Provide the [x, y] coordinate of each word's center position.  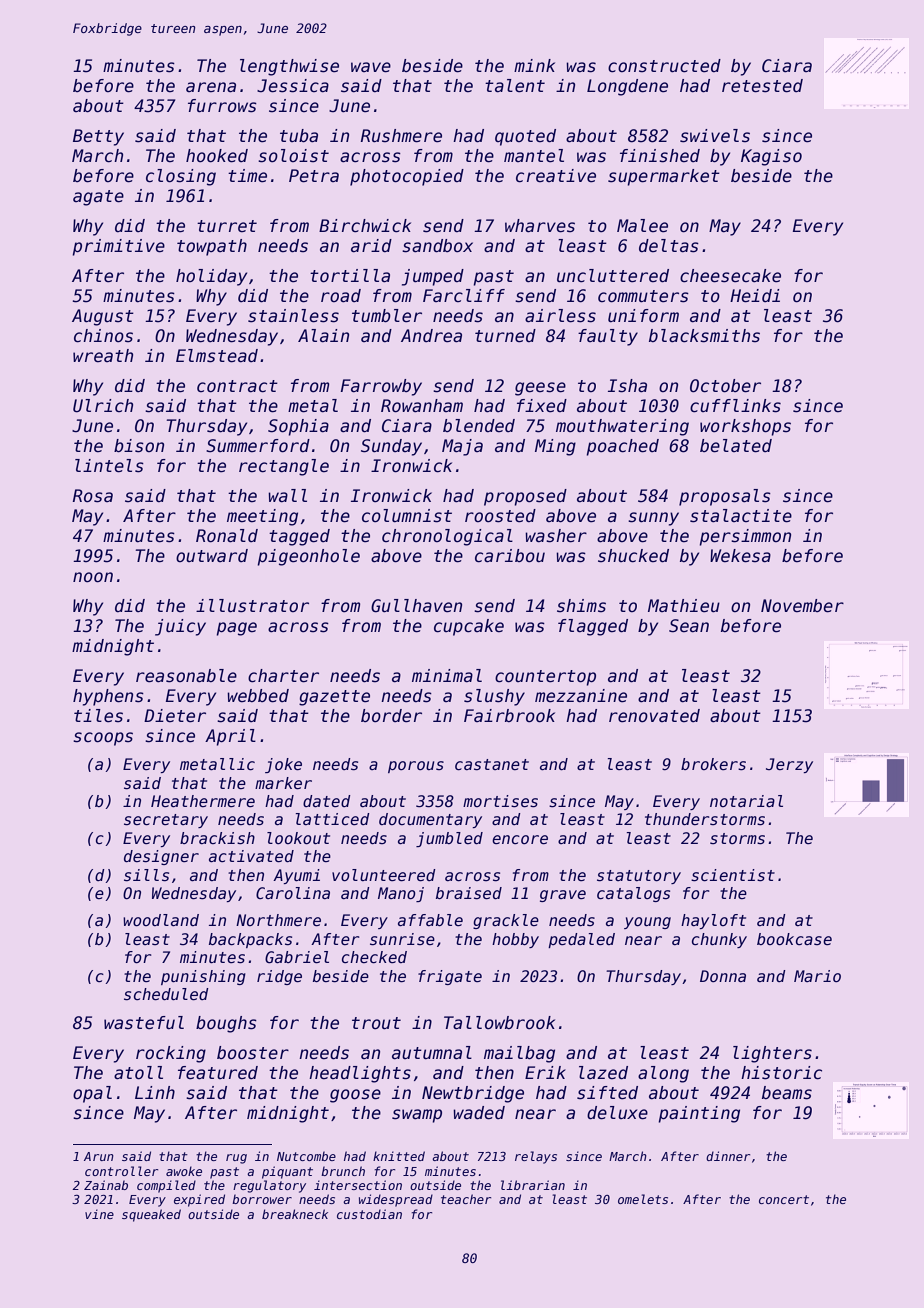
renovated [654, 716]
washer [556, 536]
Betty [98, 137]
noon [93, 577]
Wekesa [740, 556]
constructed [664, 66]
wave [371, 67]
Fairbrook [509, 716]
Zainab [106, 1185]
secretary [166, 821]
